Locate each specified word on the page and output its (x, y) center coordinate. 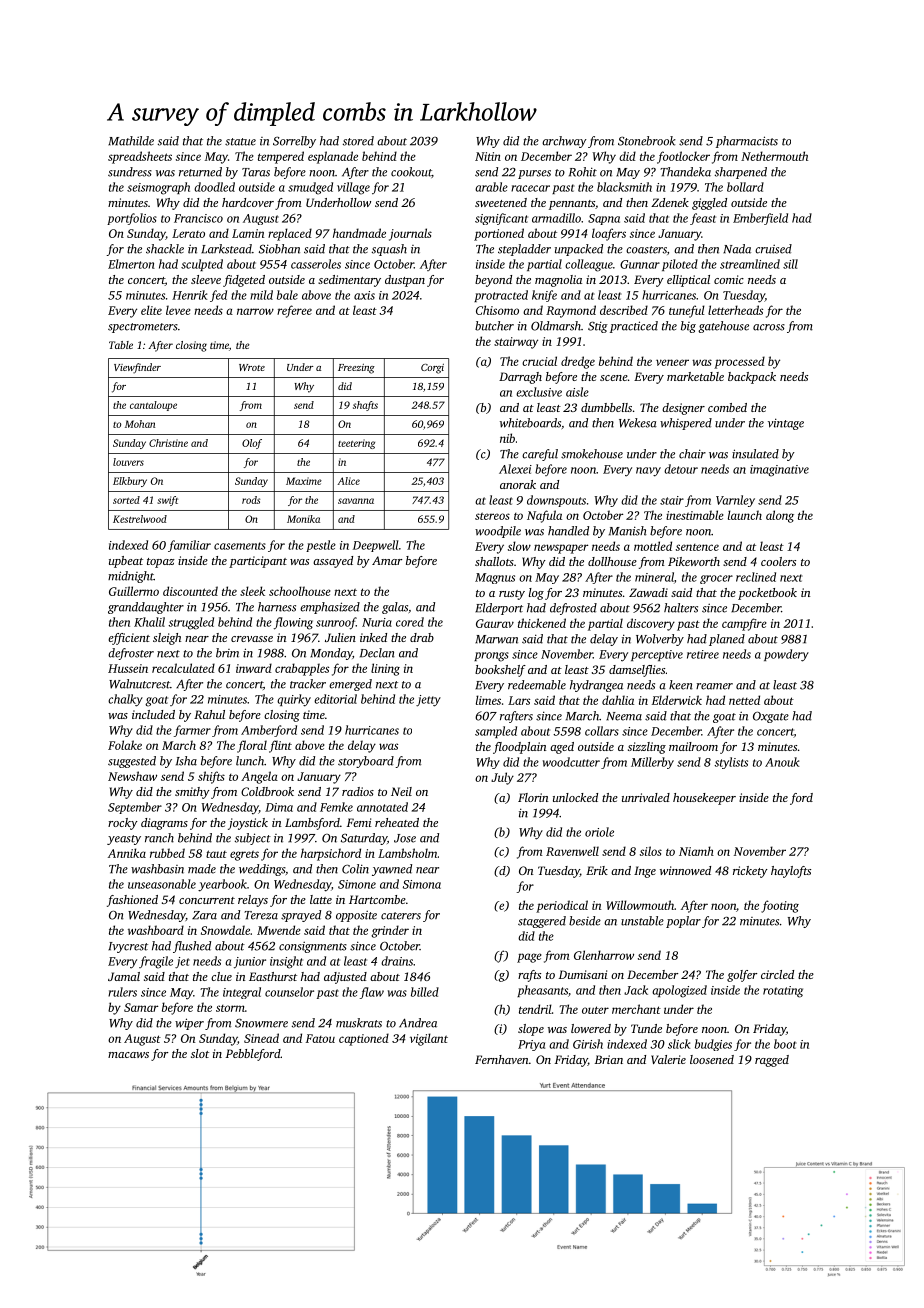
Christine (168, 443)
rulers (122, 992)
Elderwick (677, 700)
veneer (672, 362)
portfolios (132, 219)
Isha (186, 761)
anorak (518, 484)
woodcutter (571, 762)
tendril (535, 1009)
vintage (786, 424)
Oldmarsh (556, 326)
